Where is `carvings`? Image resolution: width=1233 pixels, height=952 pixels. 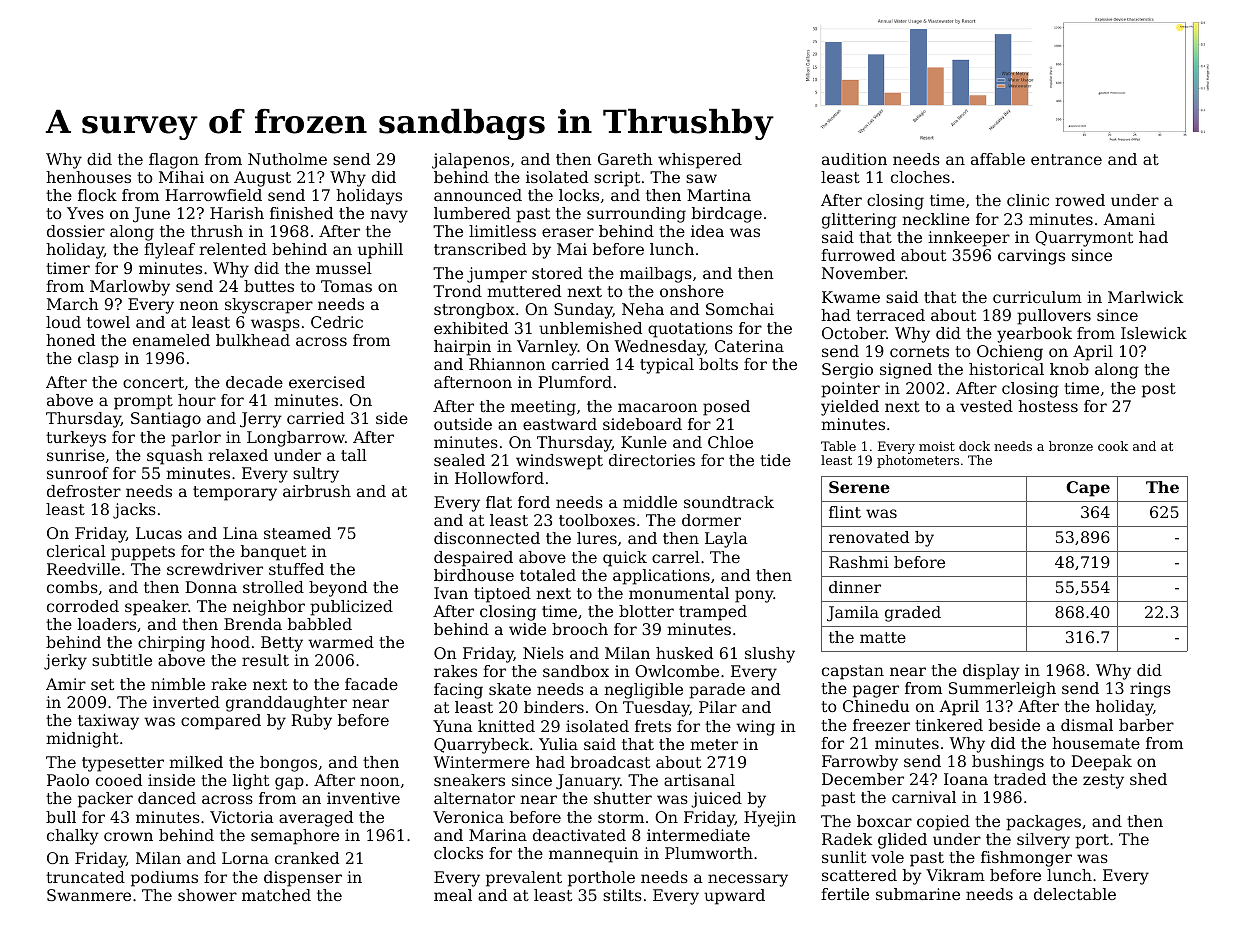 carvings is located at coordinates (1031, 257).
